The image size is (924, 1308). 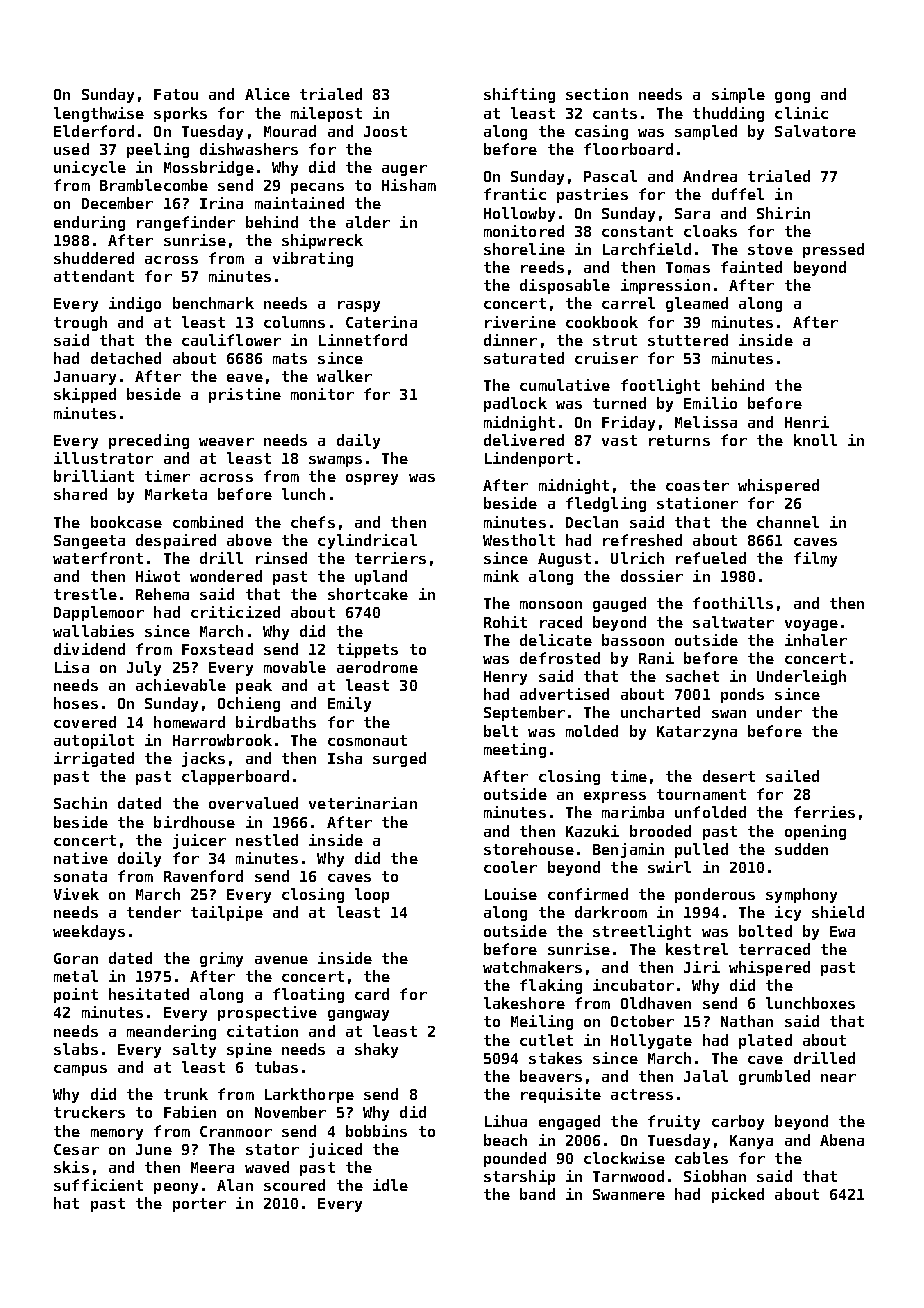 I want to click on veterinarian, so click(x=363, y=803).
